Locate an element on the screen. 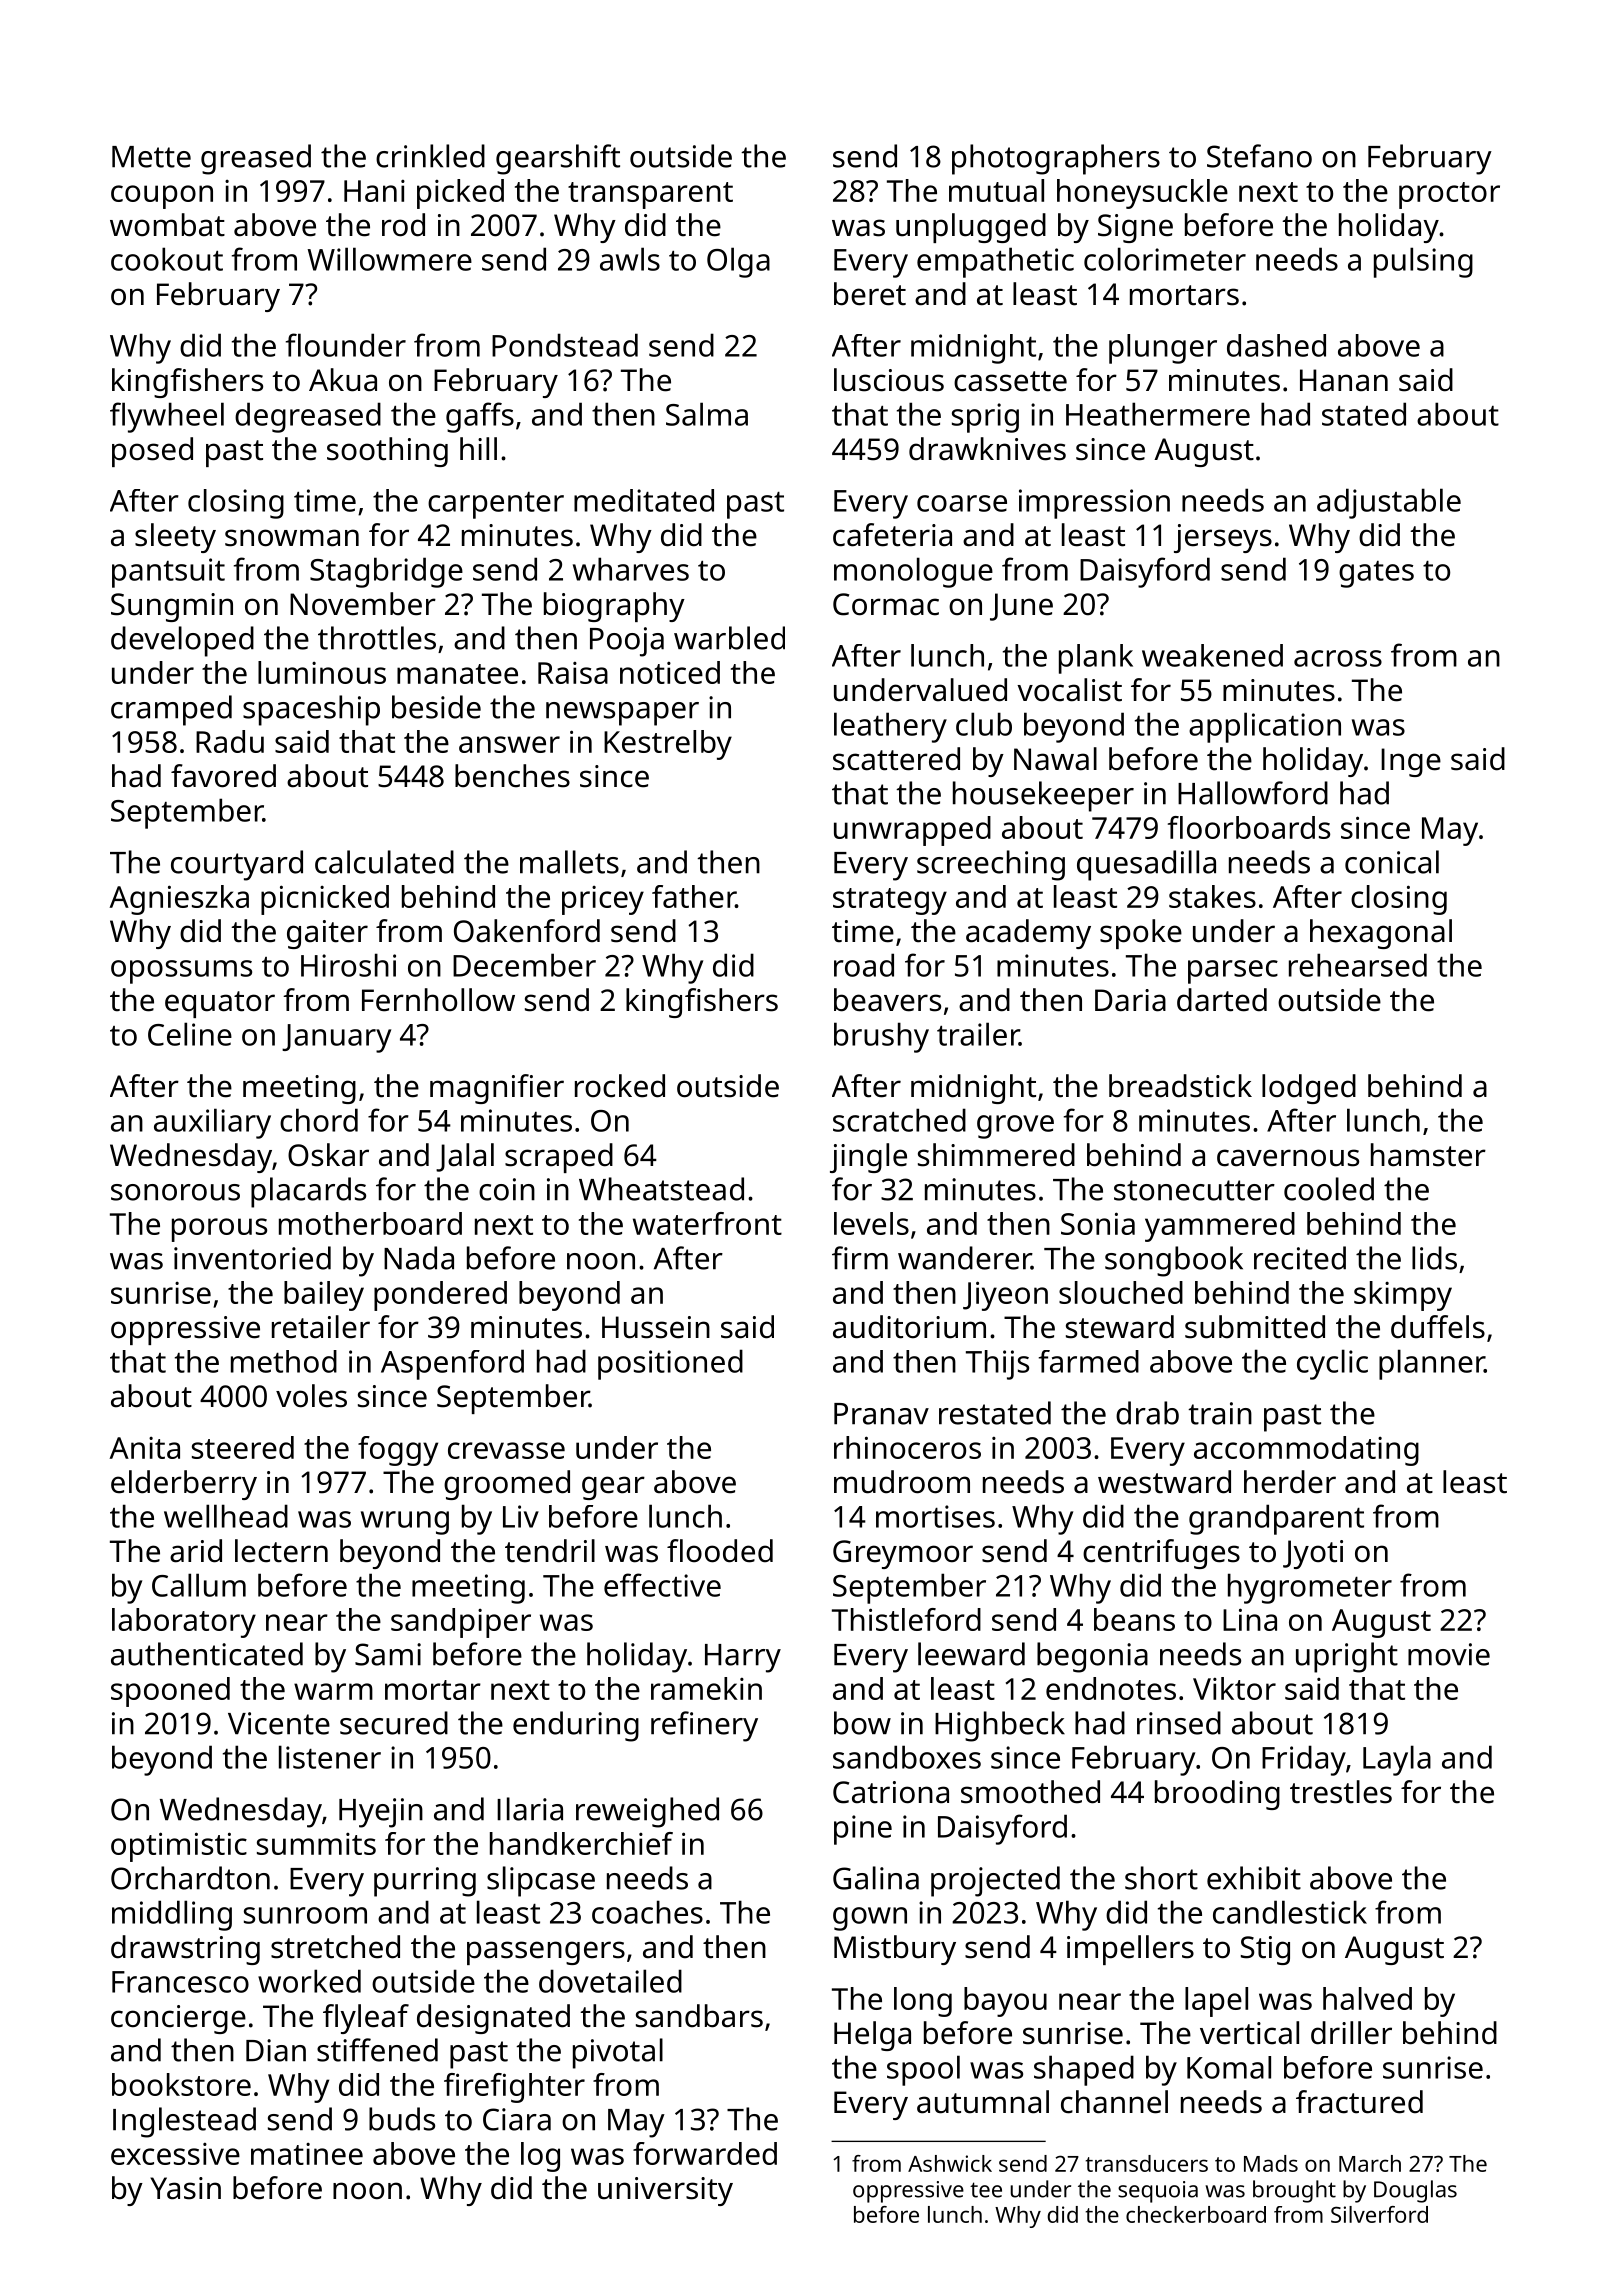  empathetic is located at coordinates (995, 262).
